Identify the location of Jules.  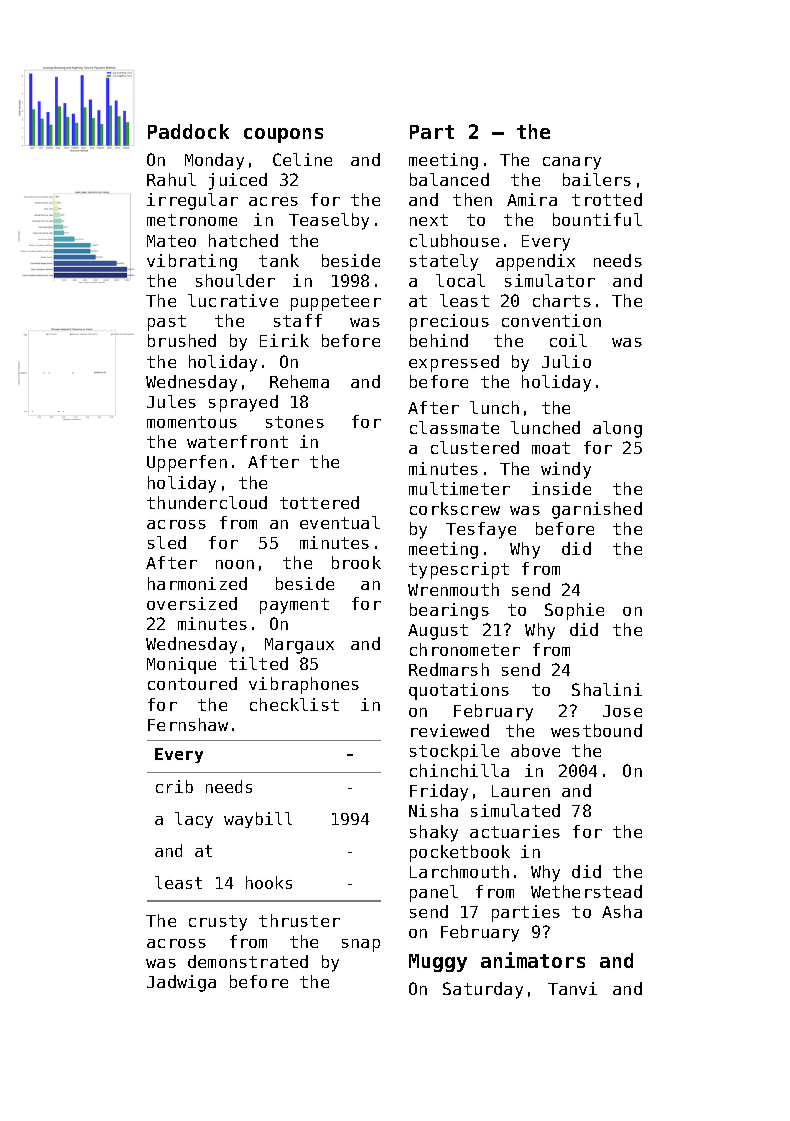
(171, 401).
